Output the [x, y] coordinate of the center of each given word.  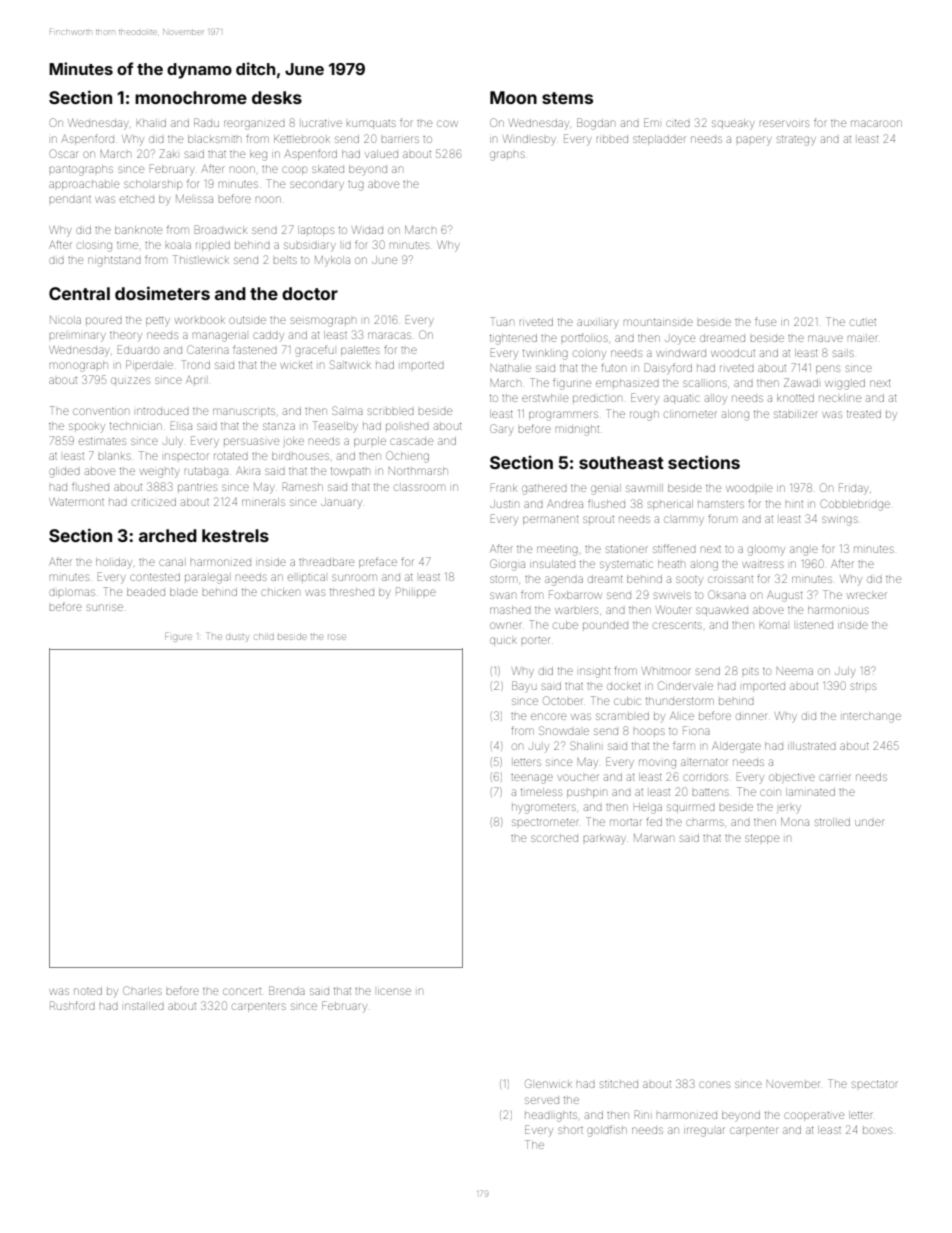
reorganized [254, 125]
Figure [178, 637]
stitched [619, 1084]
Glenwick [548, 1083]
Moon [513, 97]
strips [863, 686]
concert [242, 991]
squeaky [733, 124]
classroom [419, 487]
